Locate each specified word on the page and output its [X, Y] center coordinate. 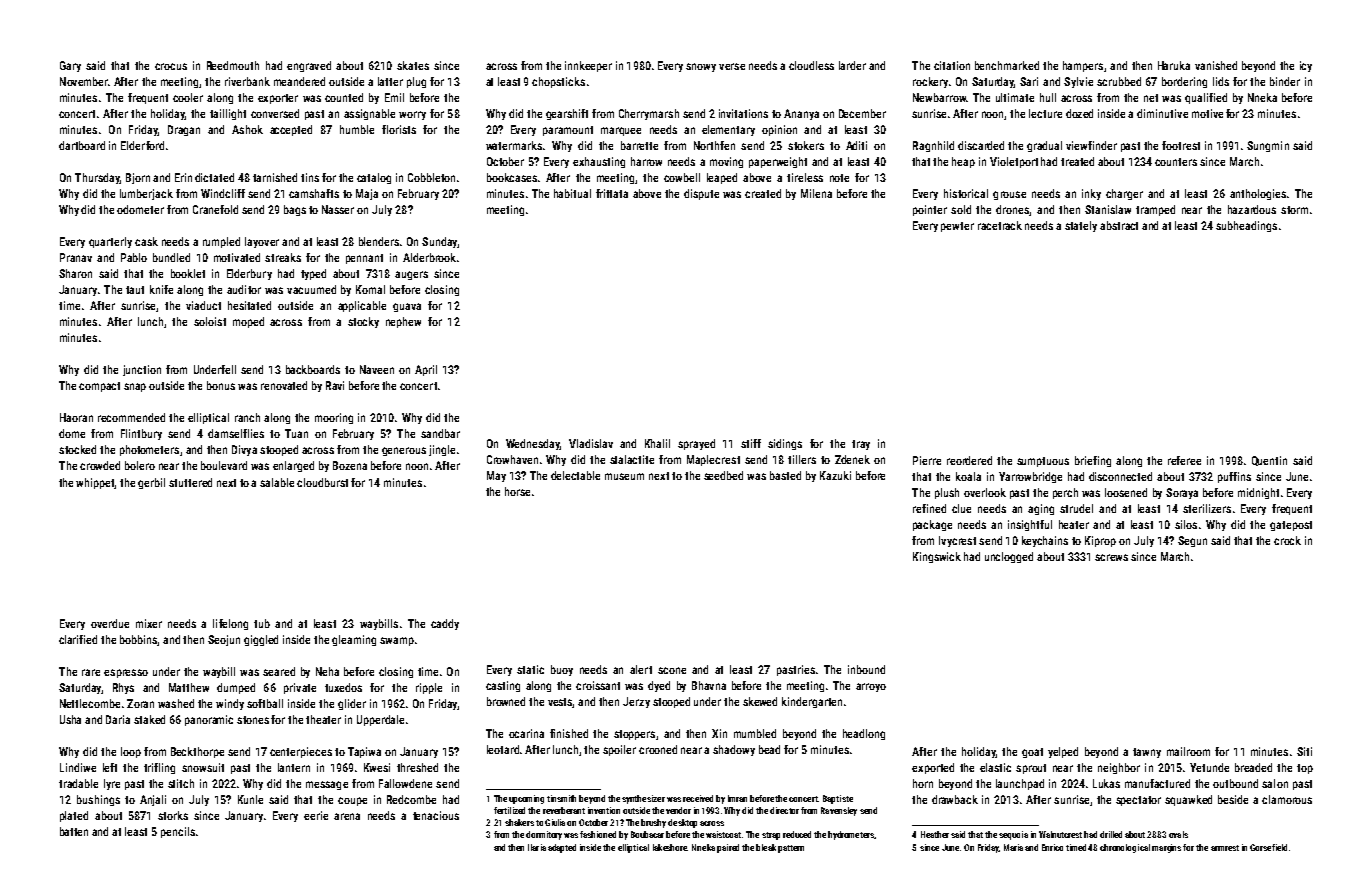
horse [517, 491]
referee [1184, 460]
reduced [797, 834]
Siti [1304, 751]
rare [91, 672]
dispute [701, 194]
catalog [374, 178]
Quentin [1269, 461]
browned [506, 701]
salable [277, 482]
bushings [98, 800]
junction [142, 370]
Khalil [657, 443]
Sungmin [1268, 146]
